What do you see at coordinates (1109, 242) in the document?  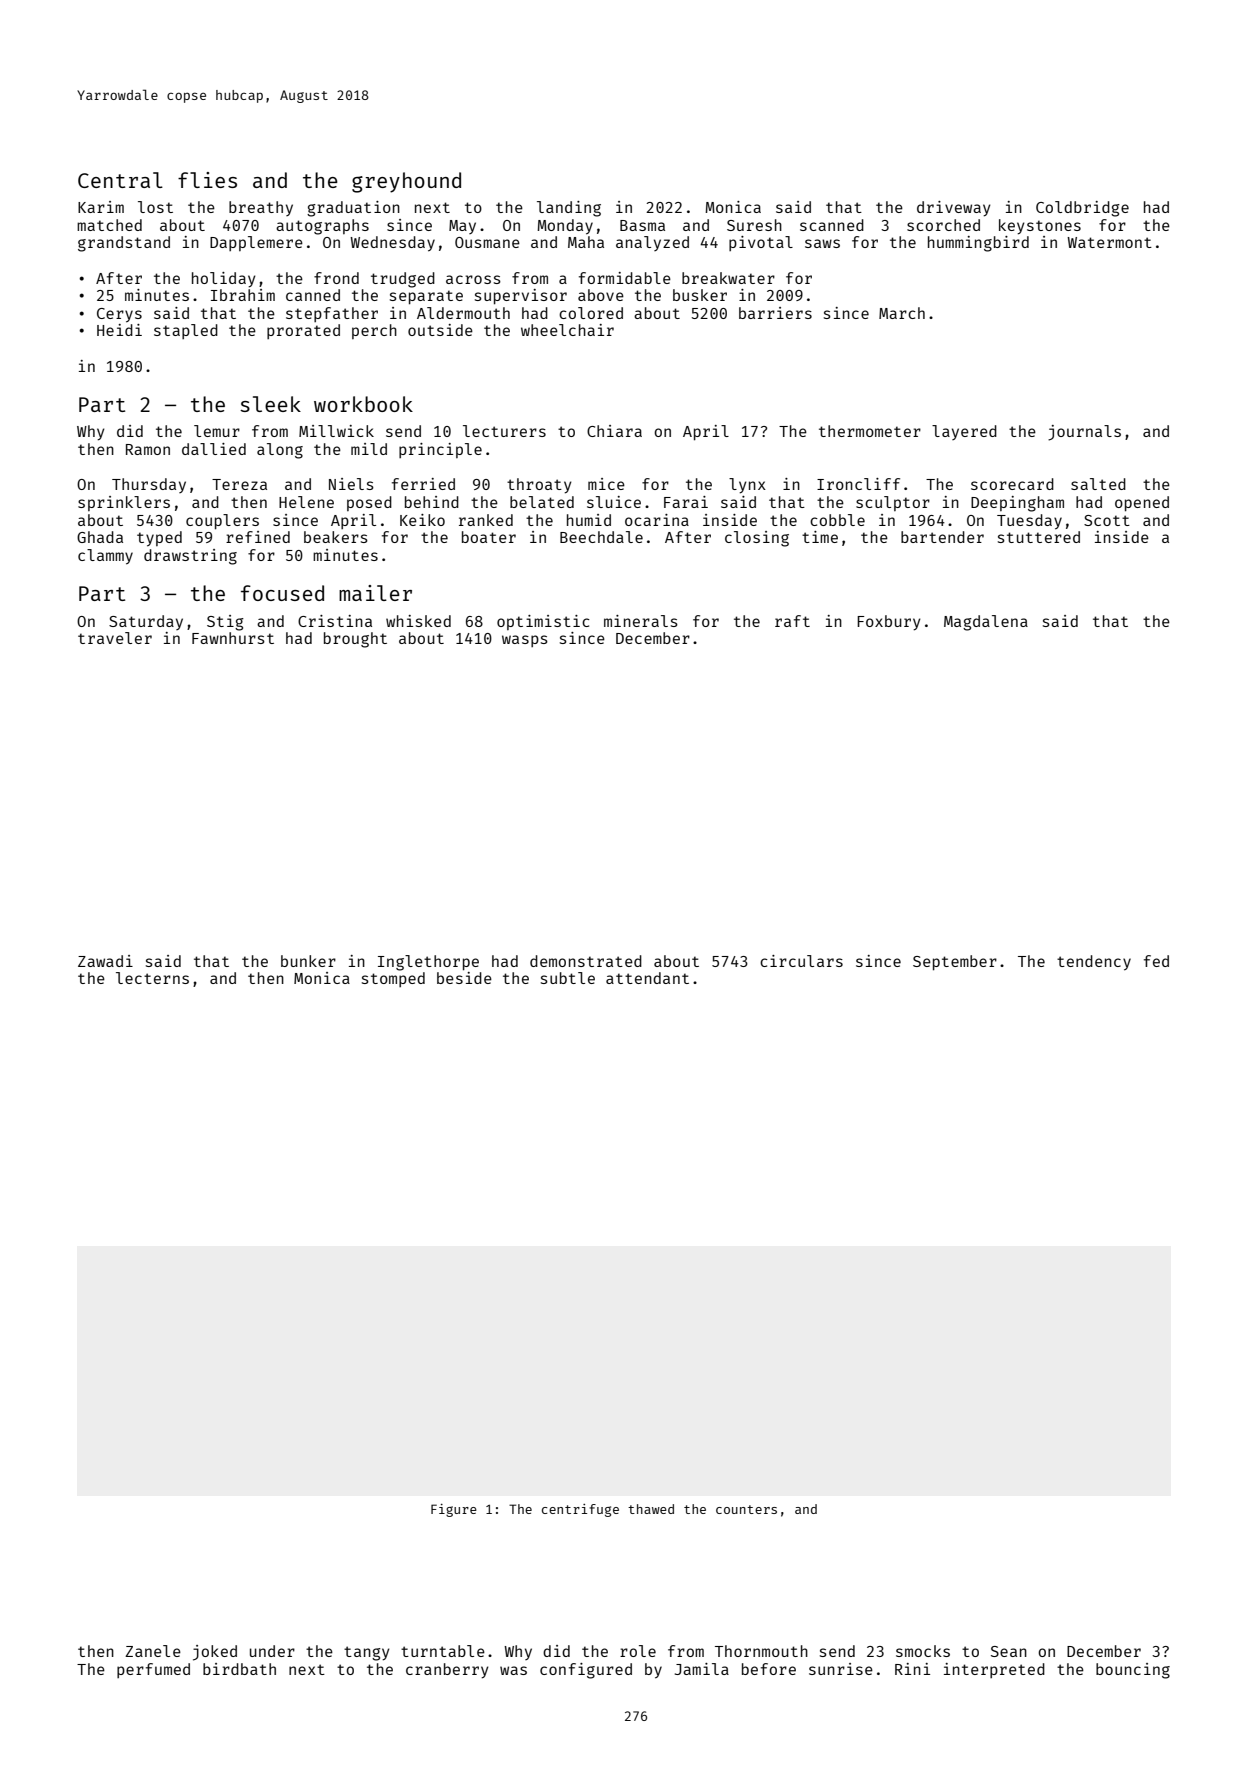 I see `Watermont` at bounding box center [1109, 242].
